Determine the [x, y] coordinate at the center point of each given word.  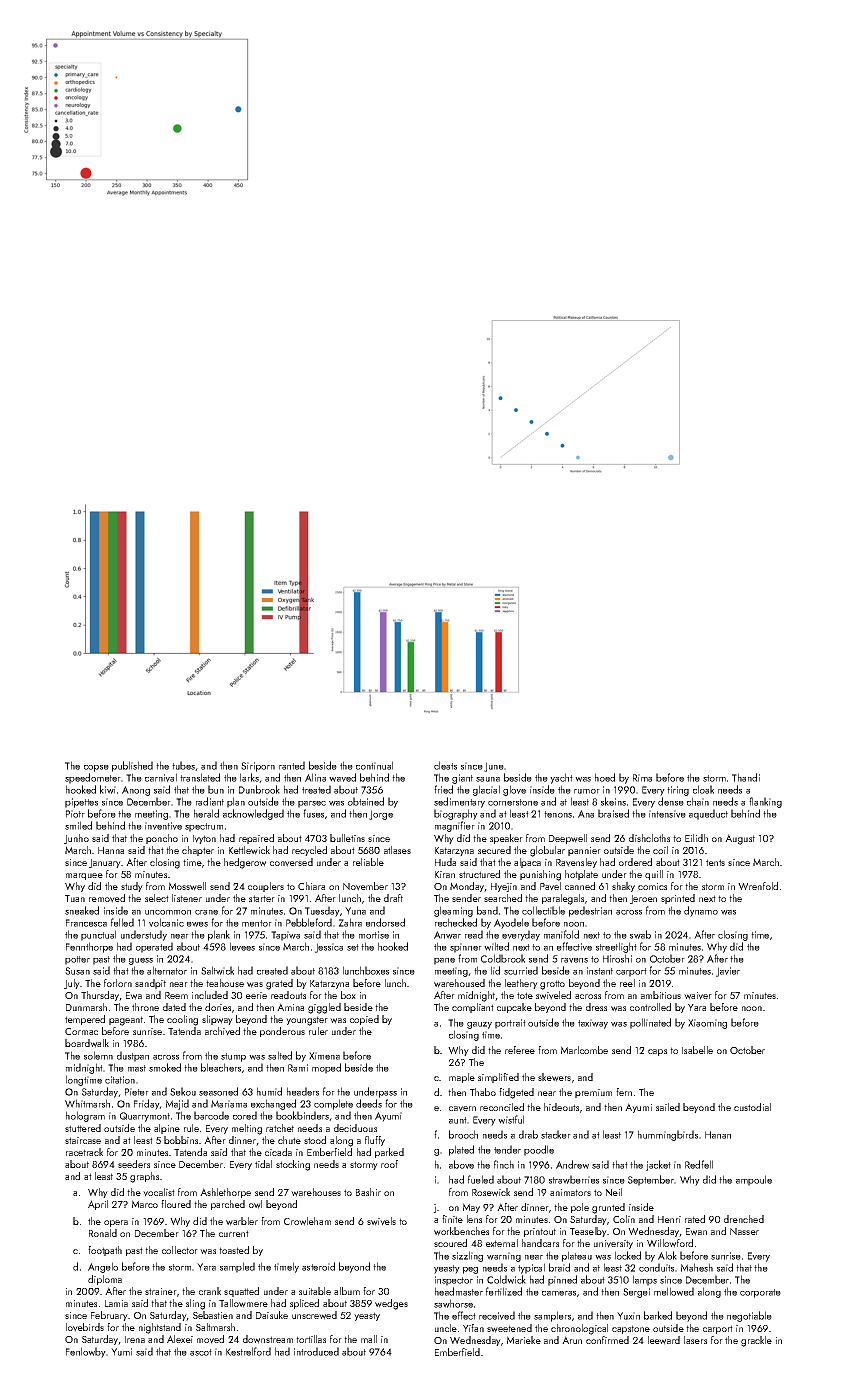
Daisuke [272, 1315]
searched [503, 898]
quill [654, 875]
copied [364, 1020]
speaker [506, 839]
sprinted [678, 899]
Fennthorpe [89, 947]
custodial [752, 1107]
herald [206, 813]
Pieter [137, 1092]
